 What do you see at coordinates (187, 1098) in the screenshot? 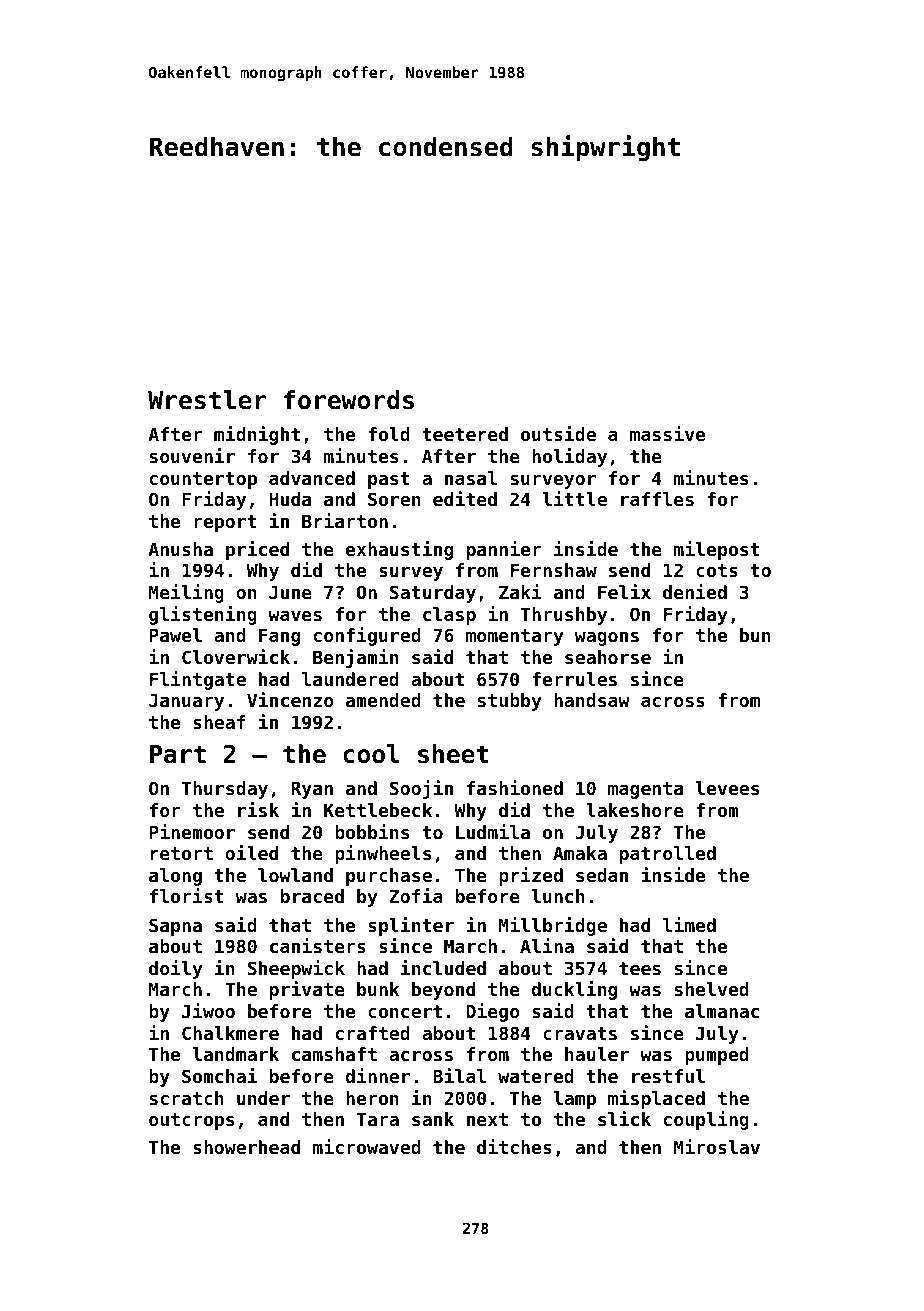
I see `scratch` at bounding box center [187, 1098].
